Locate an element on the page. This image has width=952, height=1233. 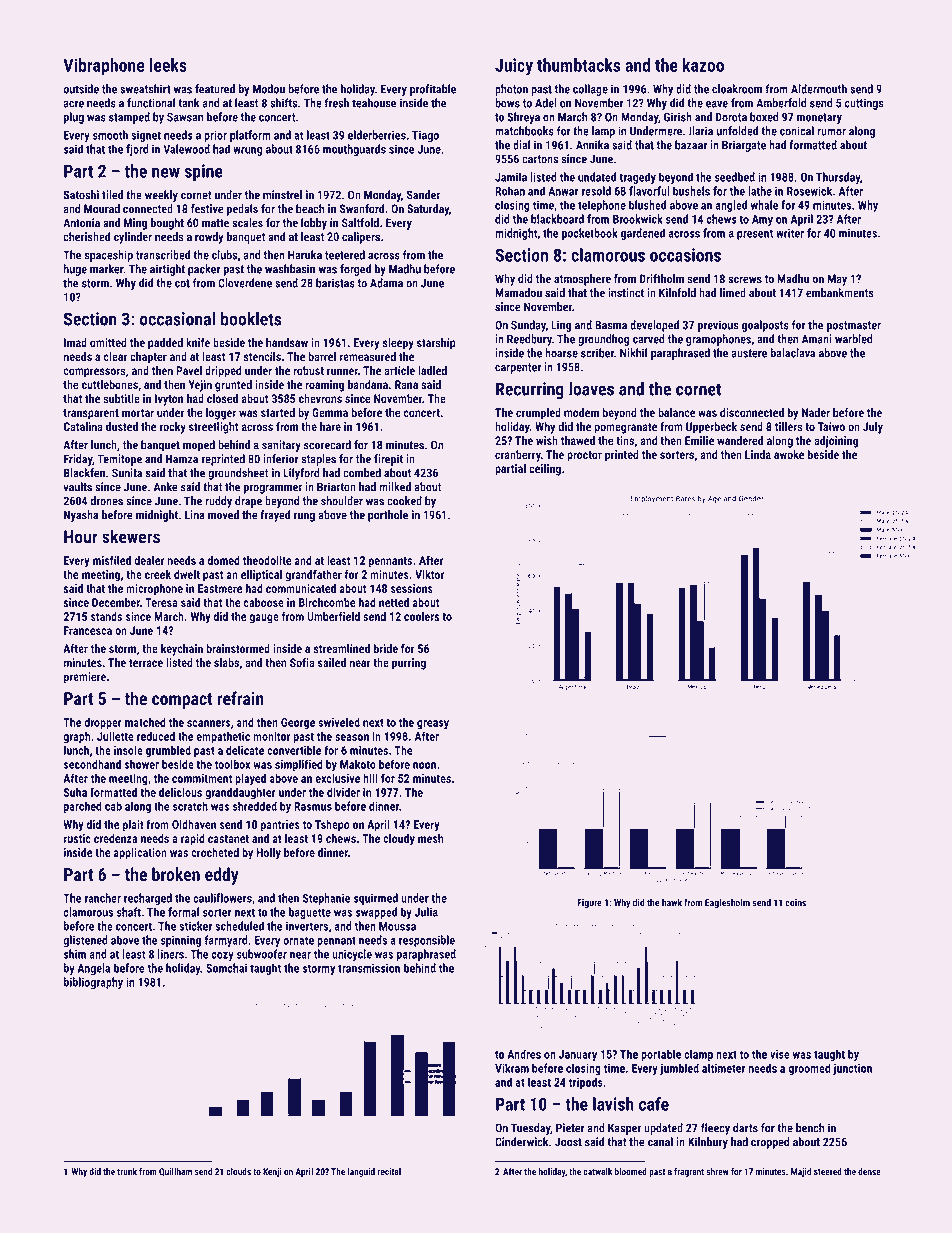
hawk is located at coordinates (672, 902).
